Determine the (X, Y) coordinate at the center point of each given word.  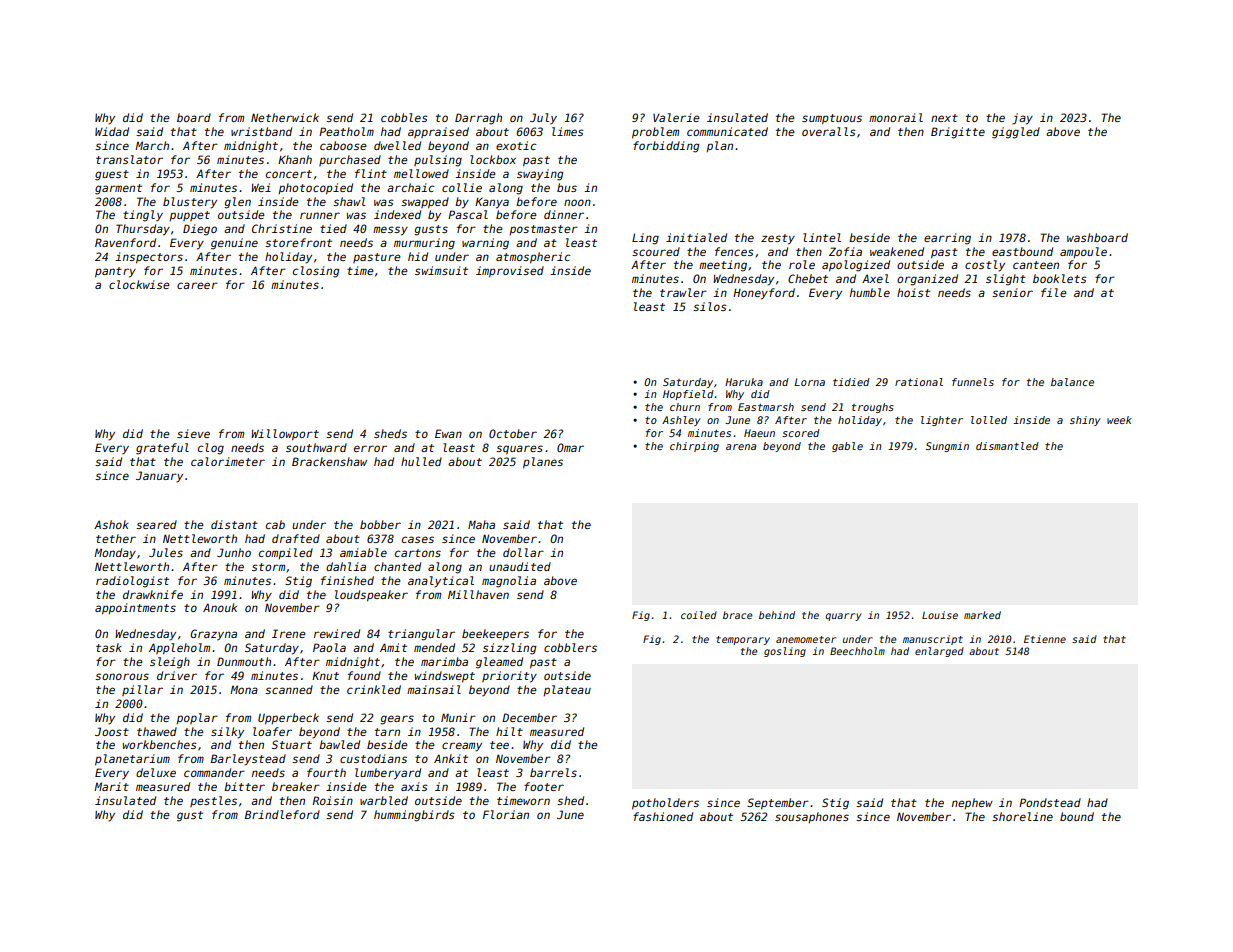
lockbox (493, 159)
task (109, 647)
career (197, 285)
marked (982, 615)
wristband (261, 131)
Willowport (285, 435)
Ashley (681, 421)
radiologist (132, 582)
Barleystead (248, 760)
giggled (1016, 133)
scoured (656, 251)
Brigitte (958, 133)
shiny (1085, 421)
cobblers (570, 647)
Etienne (1045, 639)
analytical (441, 582)
